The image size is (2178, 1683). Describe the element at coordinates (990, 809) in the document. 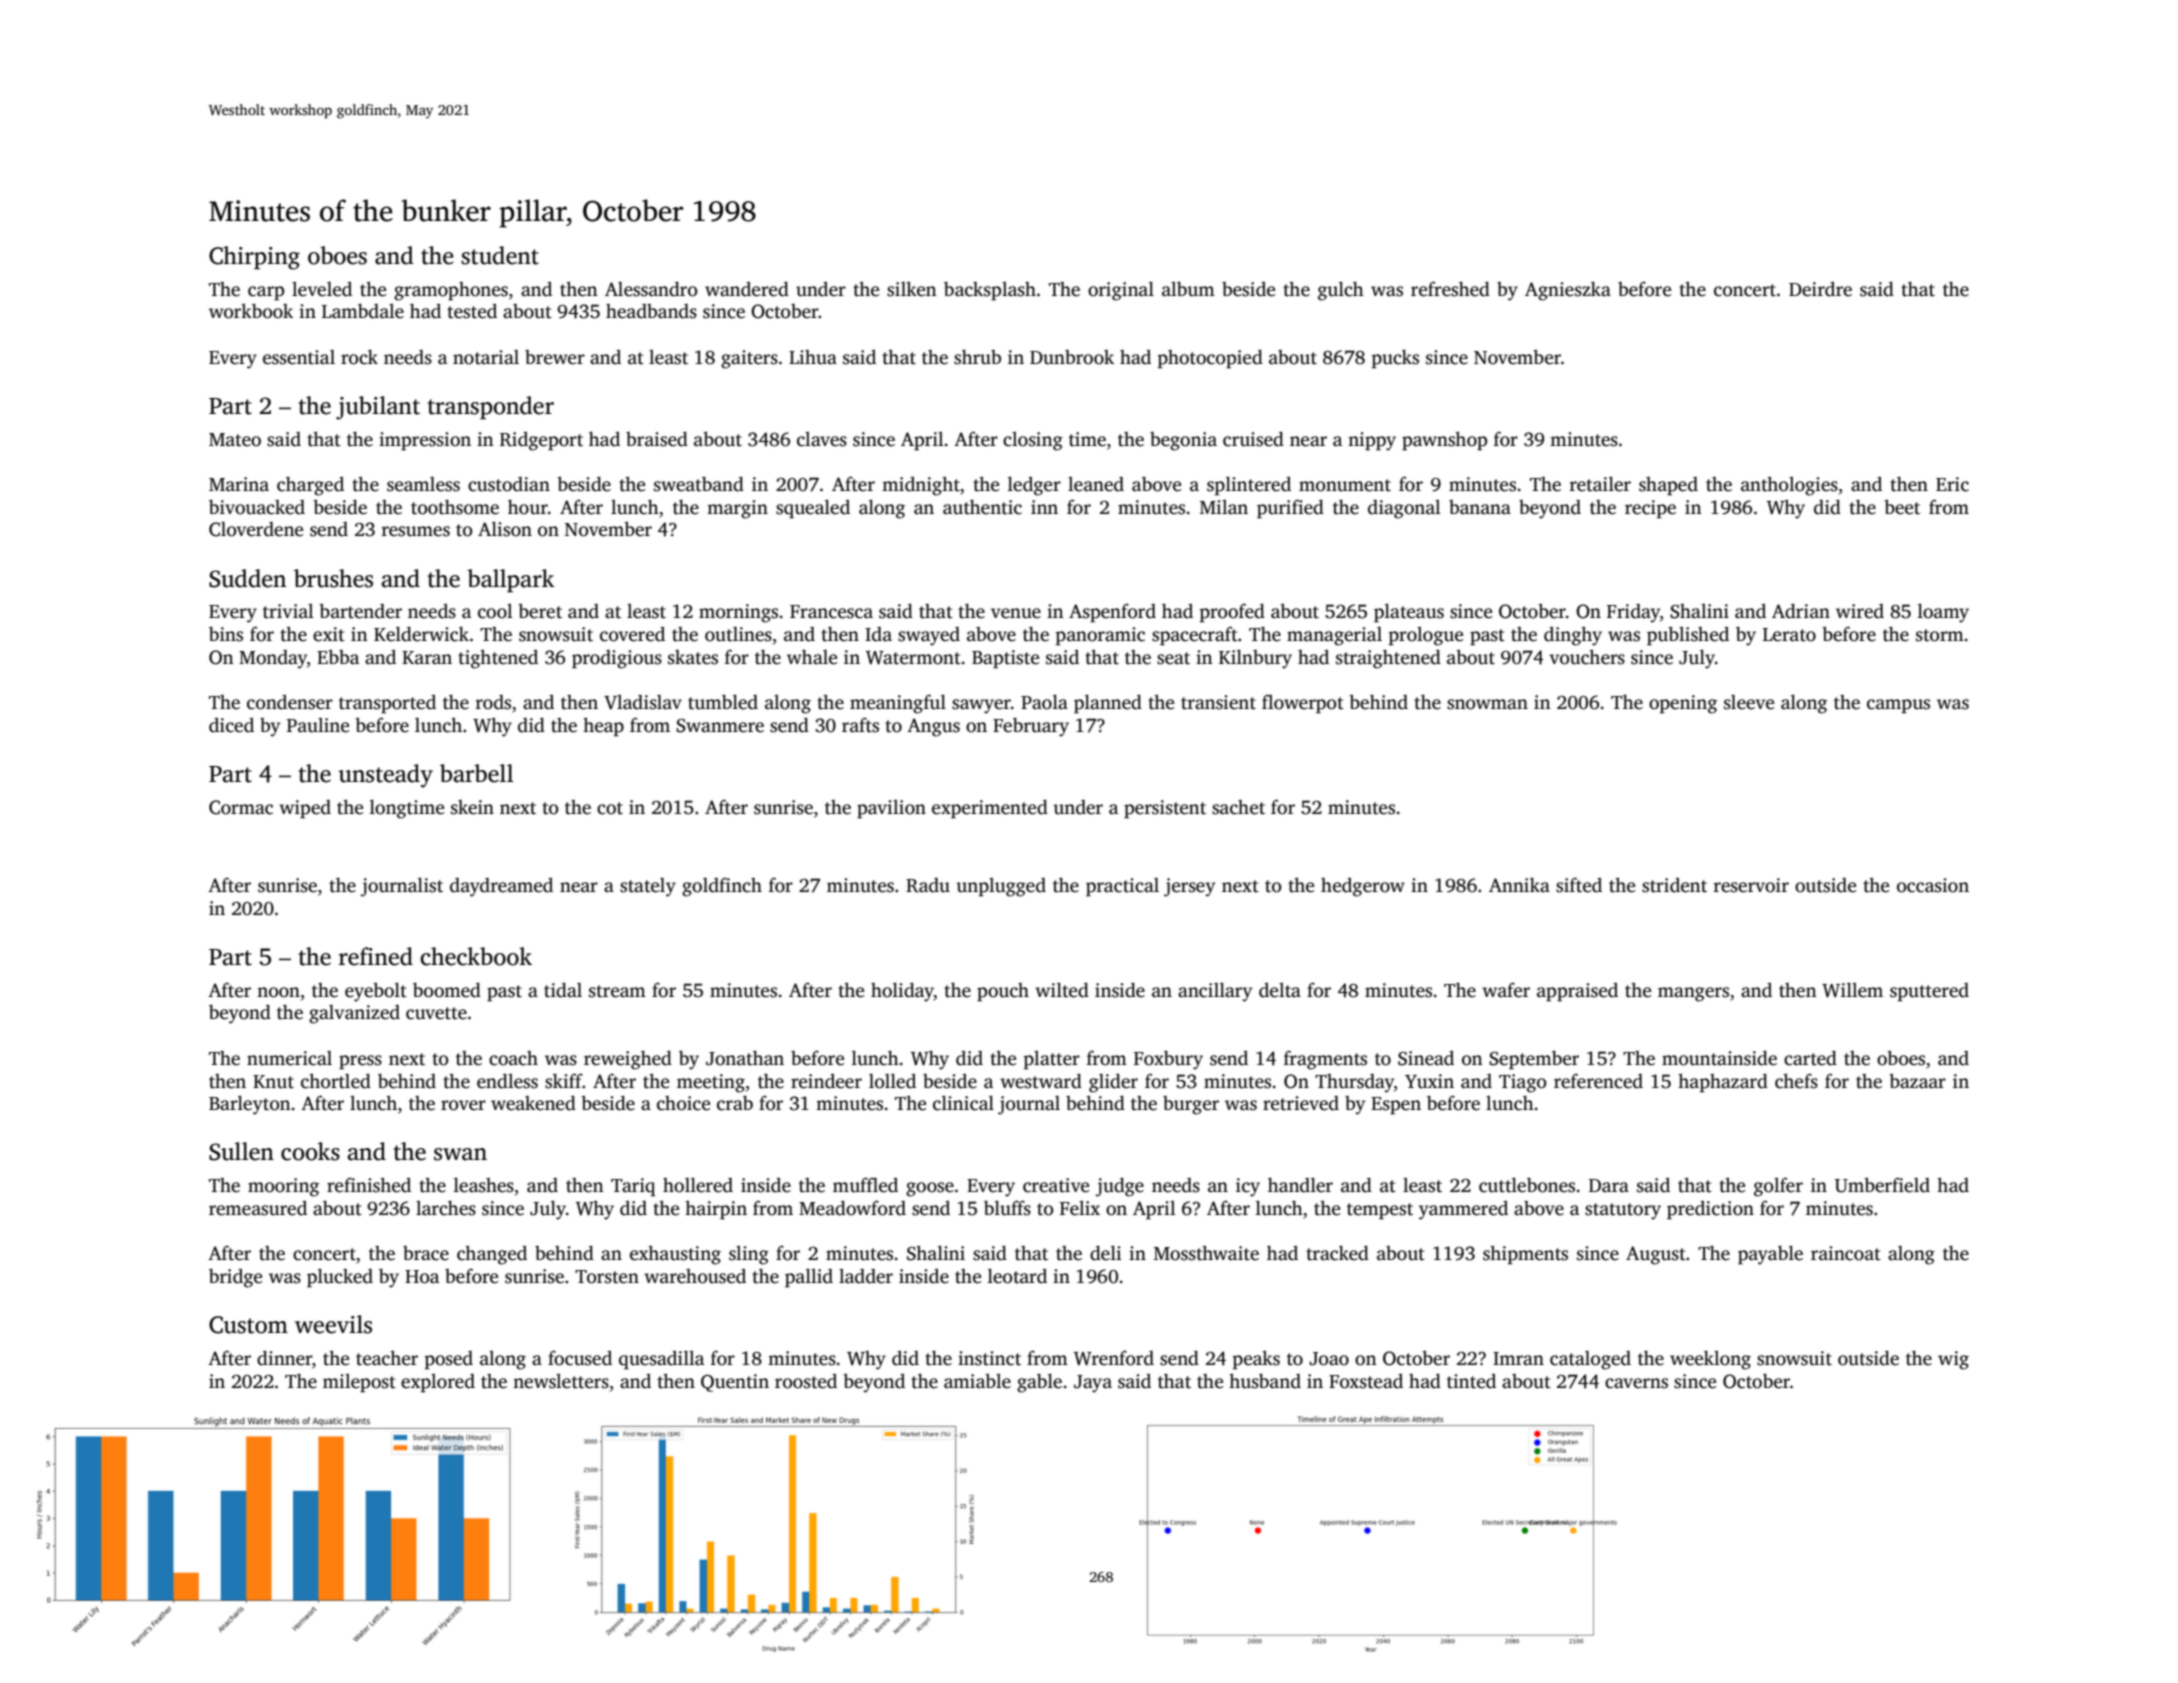

I see `experimented` at that location.
